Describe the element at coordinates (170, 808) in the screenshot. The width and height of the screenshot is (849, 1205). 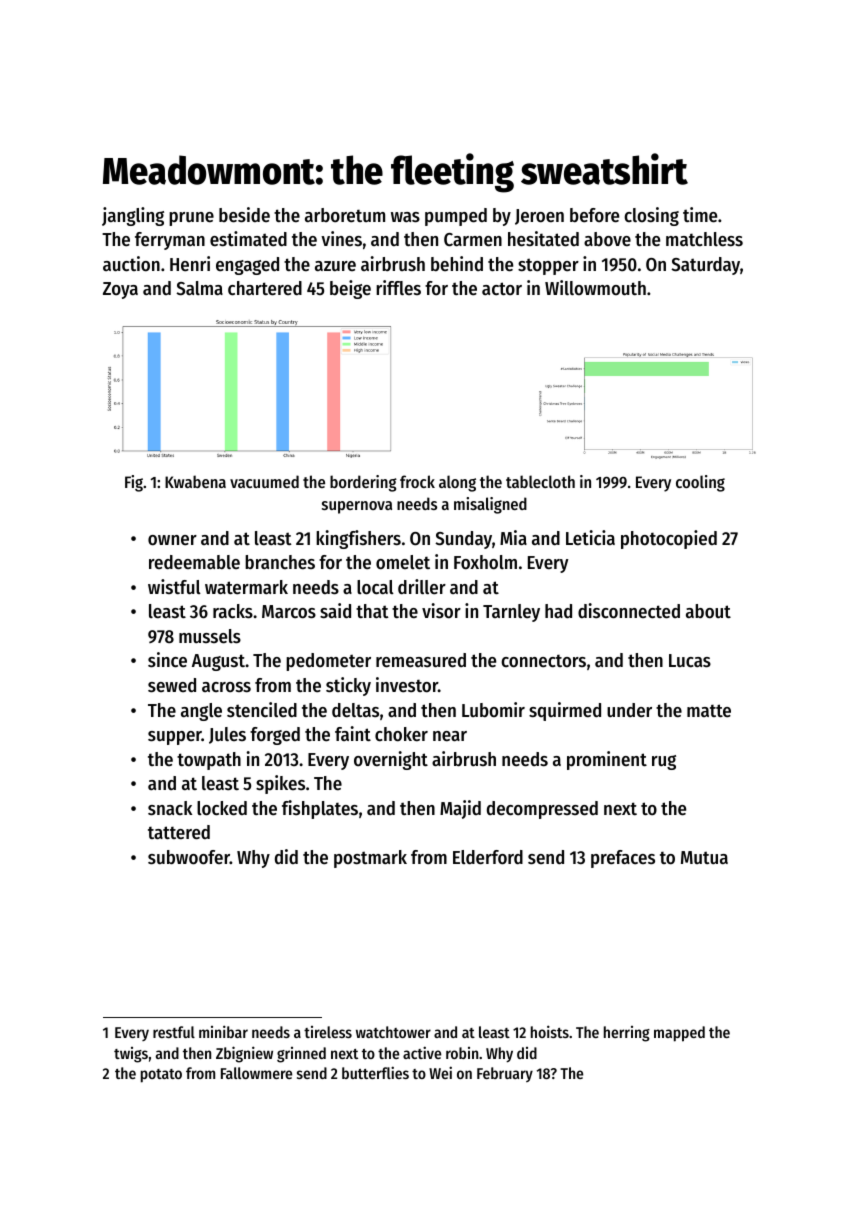
I see `snack` at that location.
